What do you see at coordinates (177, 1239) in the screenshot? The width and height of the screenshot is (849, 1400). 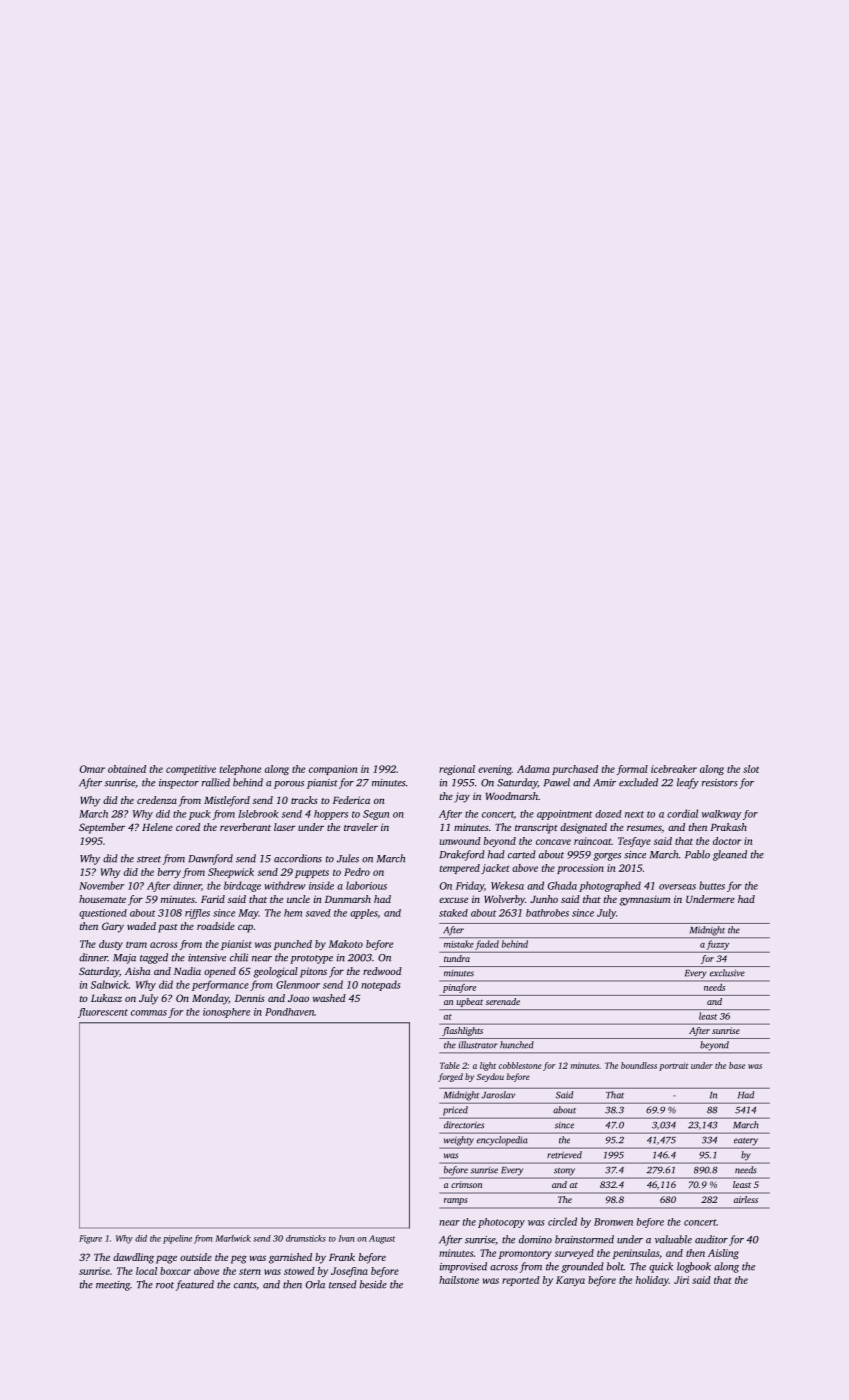 I see `pipeline` at bounding box center [177, 1239].
